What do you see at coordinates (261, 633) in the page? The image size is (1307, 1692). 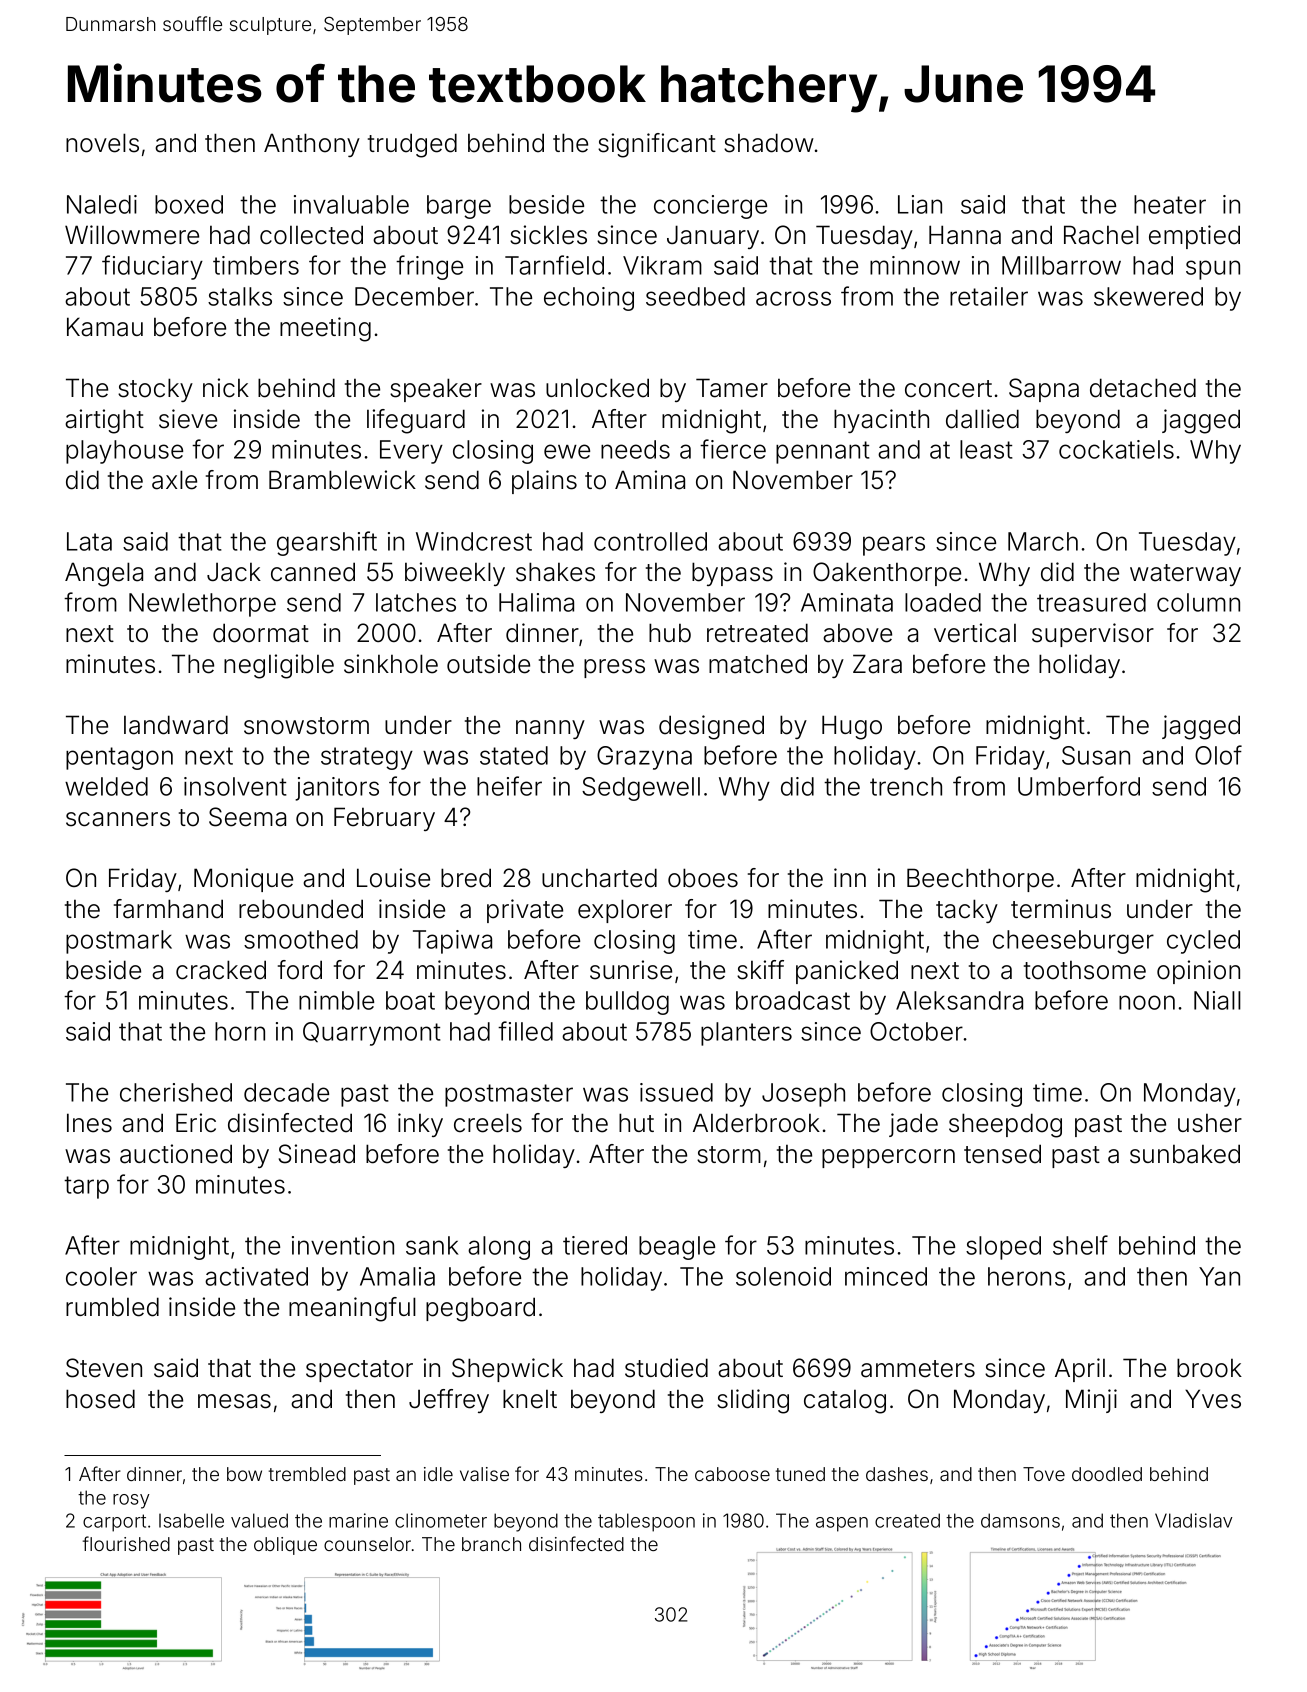 I see `doormat` at bounding box center [261, 633].
